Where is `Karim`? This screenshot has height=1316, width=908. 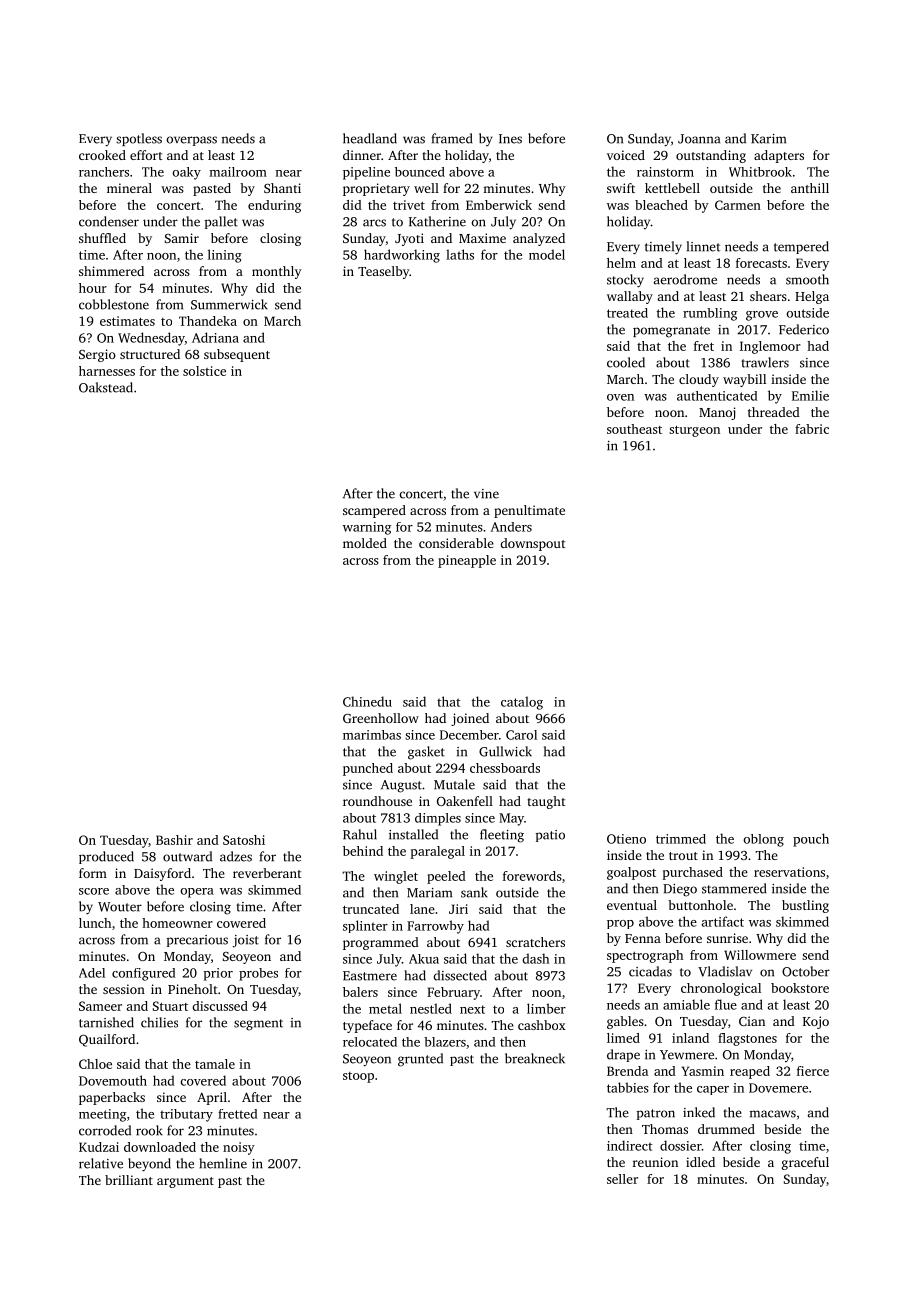 Karim is located at coordinates (768, 139).
